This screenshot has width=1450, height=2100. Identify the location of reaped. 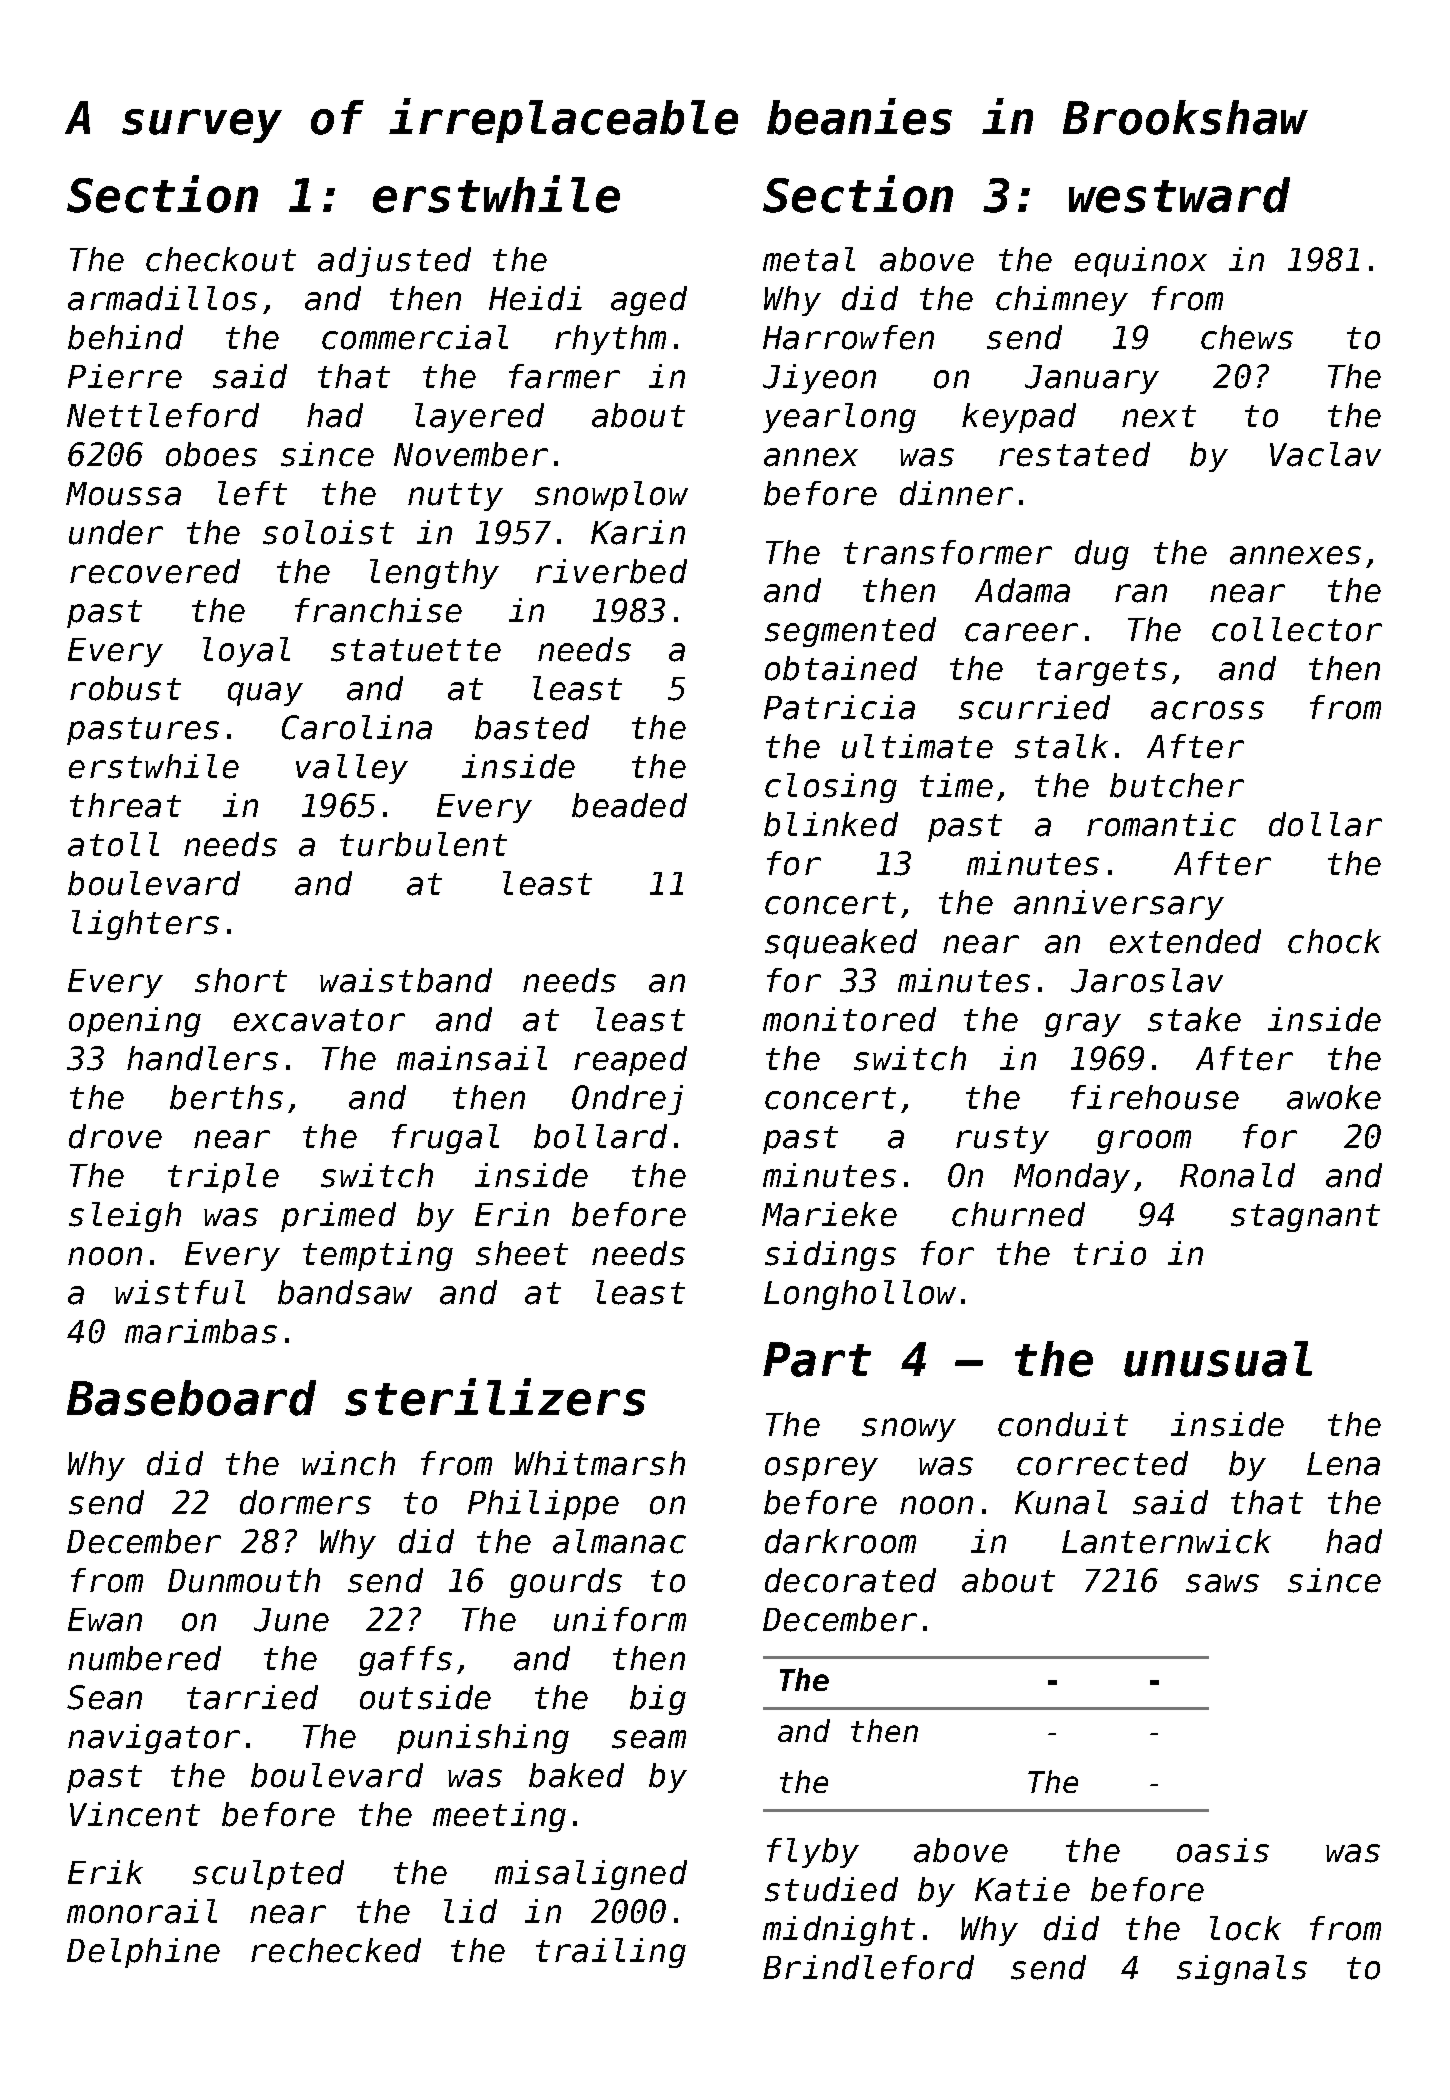
(630, 1061).
